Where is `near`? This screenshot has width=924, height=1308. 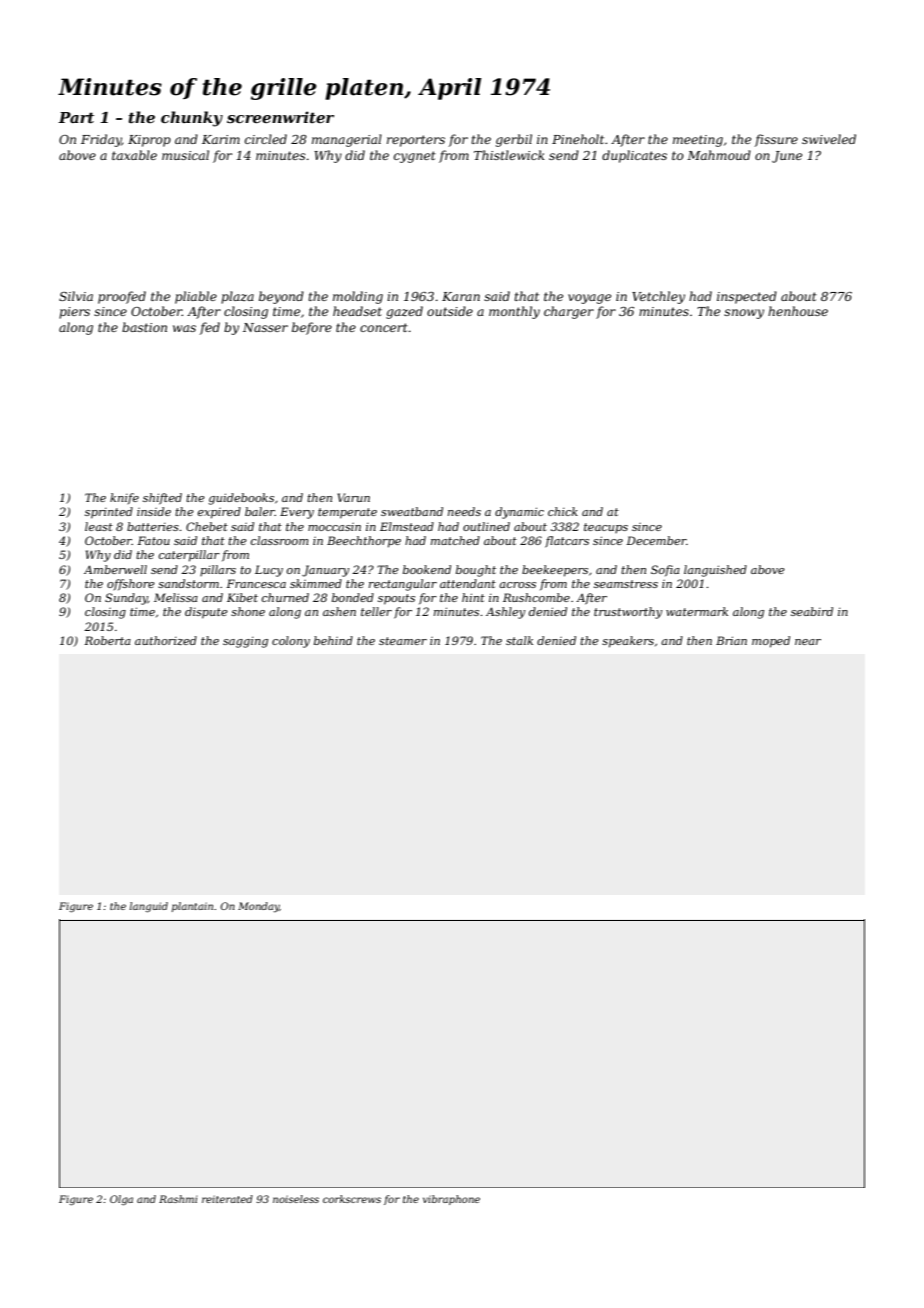 near is located at coordinates (808, 642).
